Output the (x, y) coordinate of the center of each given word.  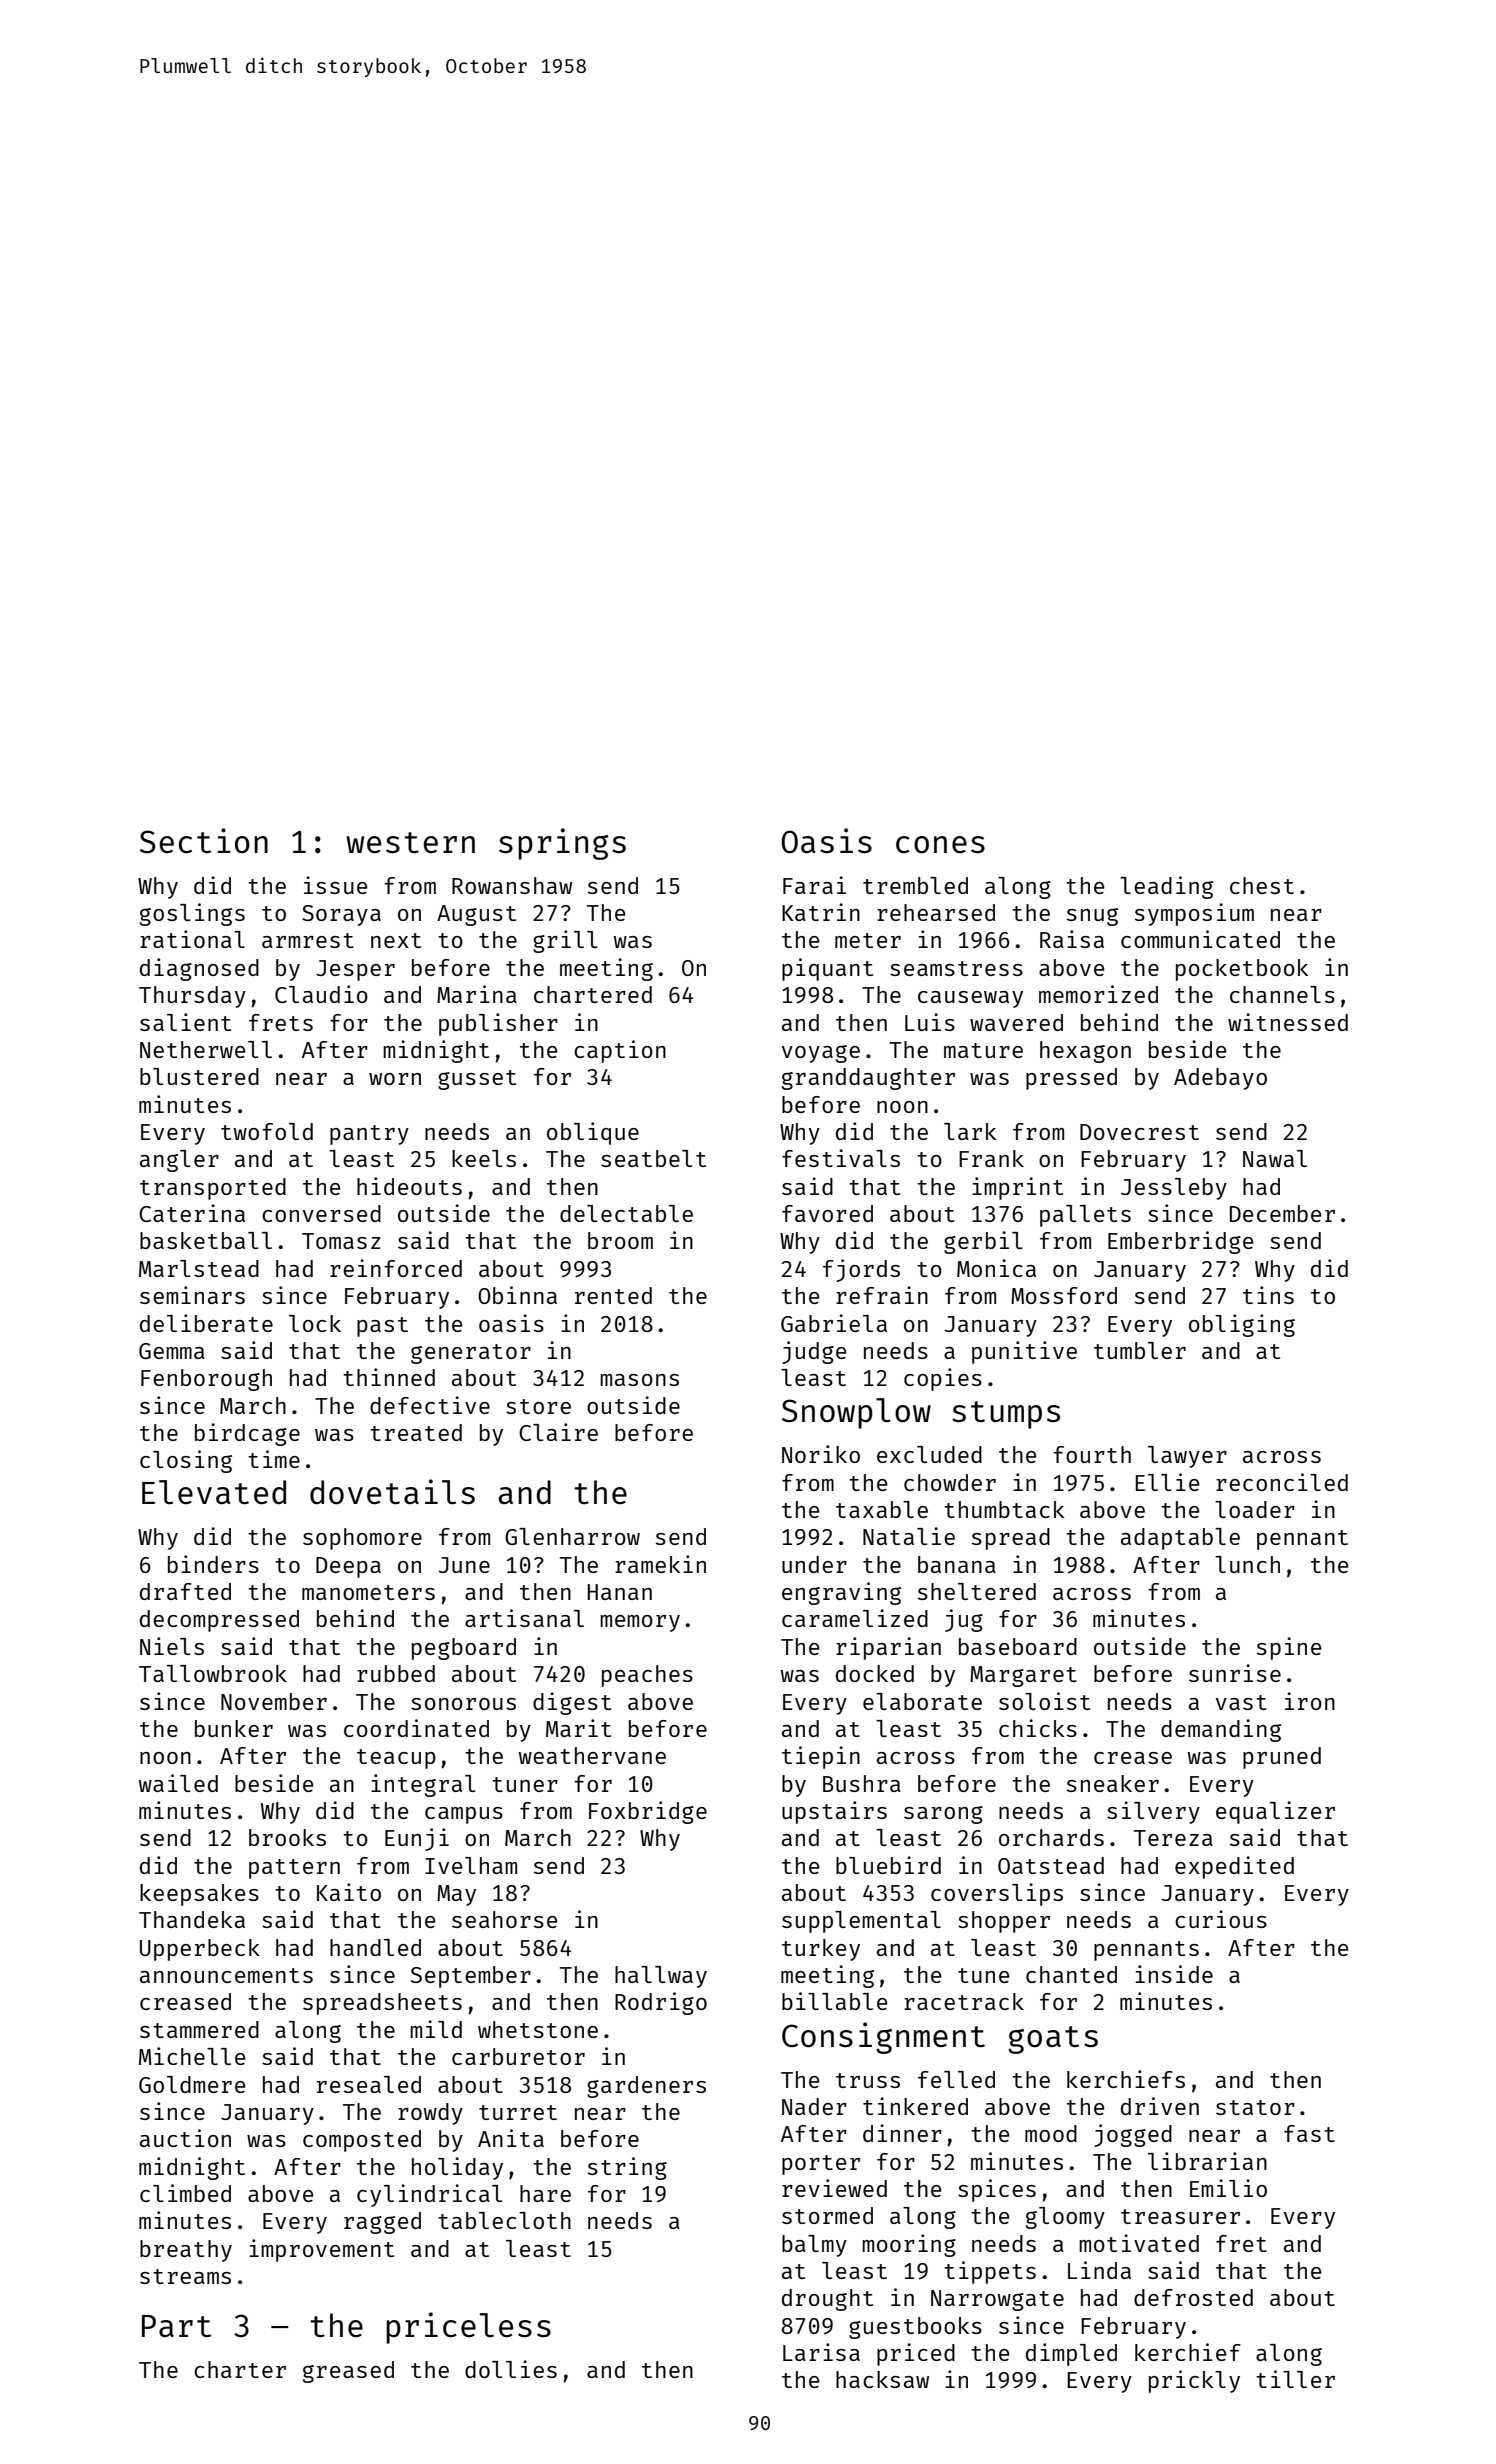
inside (1174, 1974)
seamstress (956, 968)
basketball (206, 1240)
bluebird (888, 1865)
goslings (192, 914)
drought (827, 2300)
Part (176, 2326)
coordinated (416, 1728)
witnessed (1288, 1022)
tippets (990, 2272)
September (471, 1977)
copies (943, 1379)
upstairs (834, 1812)
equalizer (1275, 1812)
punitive (1024, 1352)
